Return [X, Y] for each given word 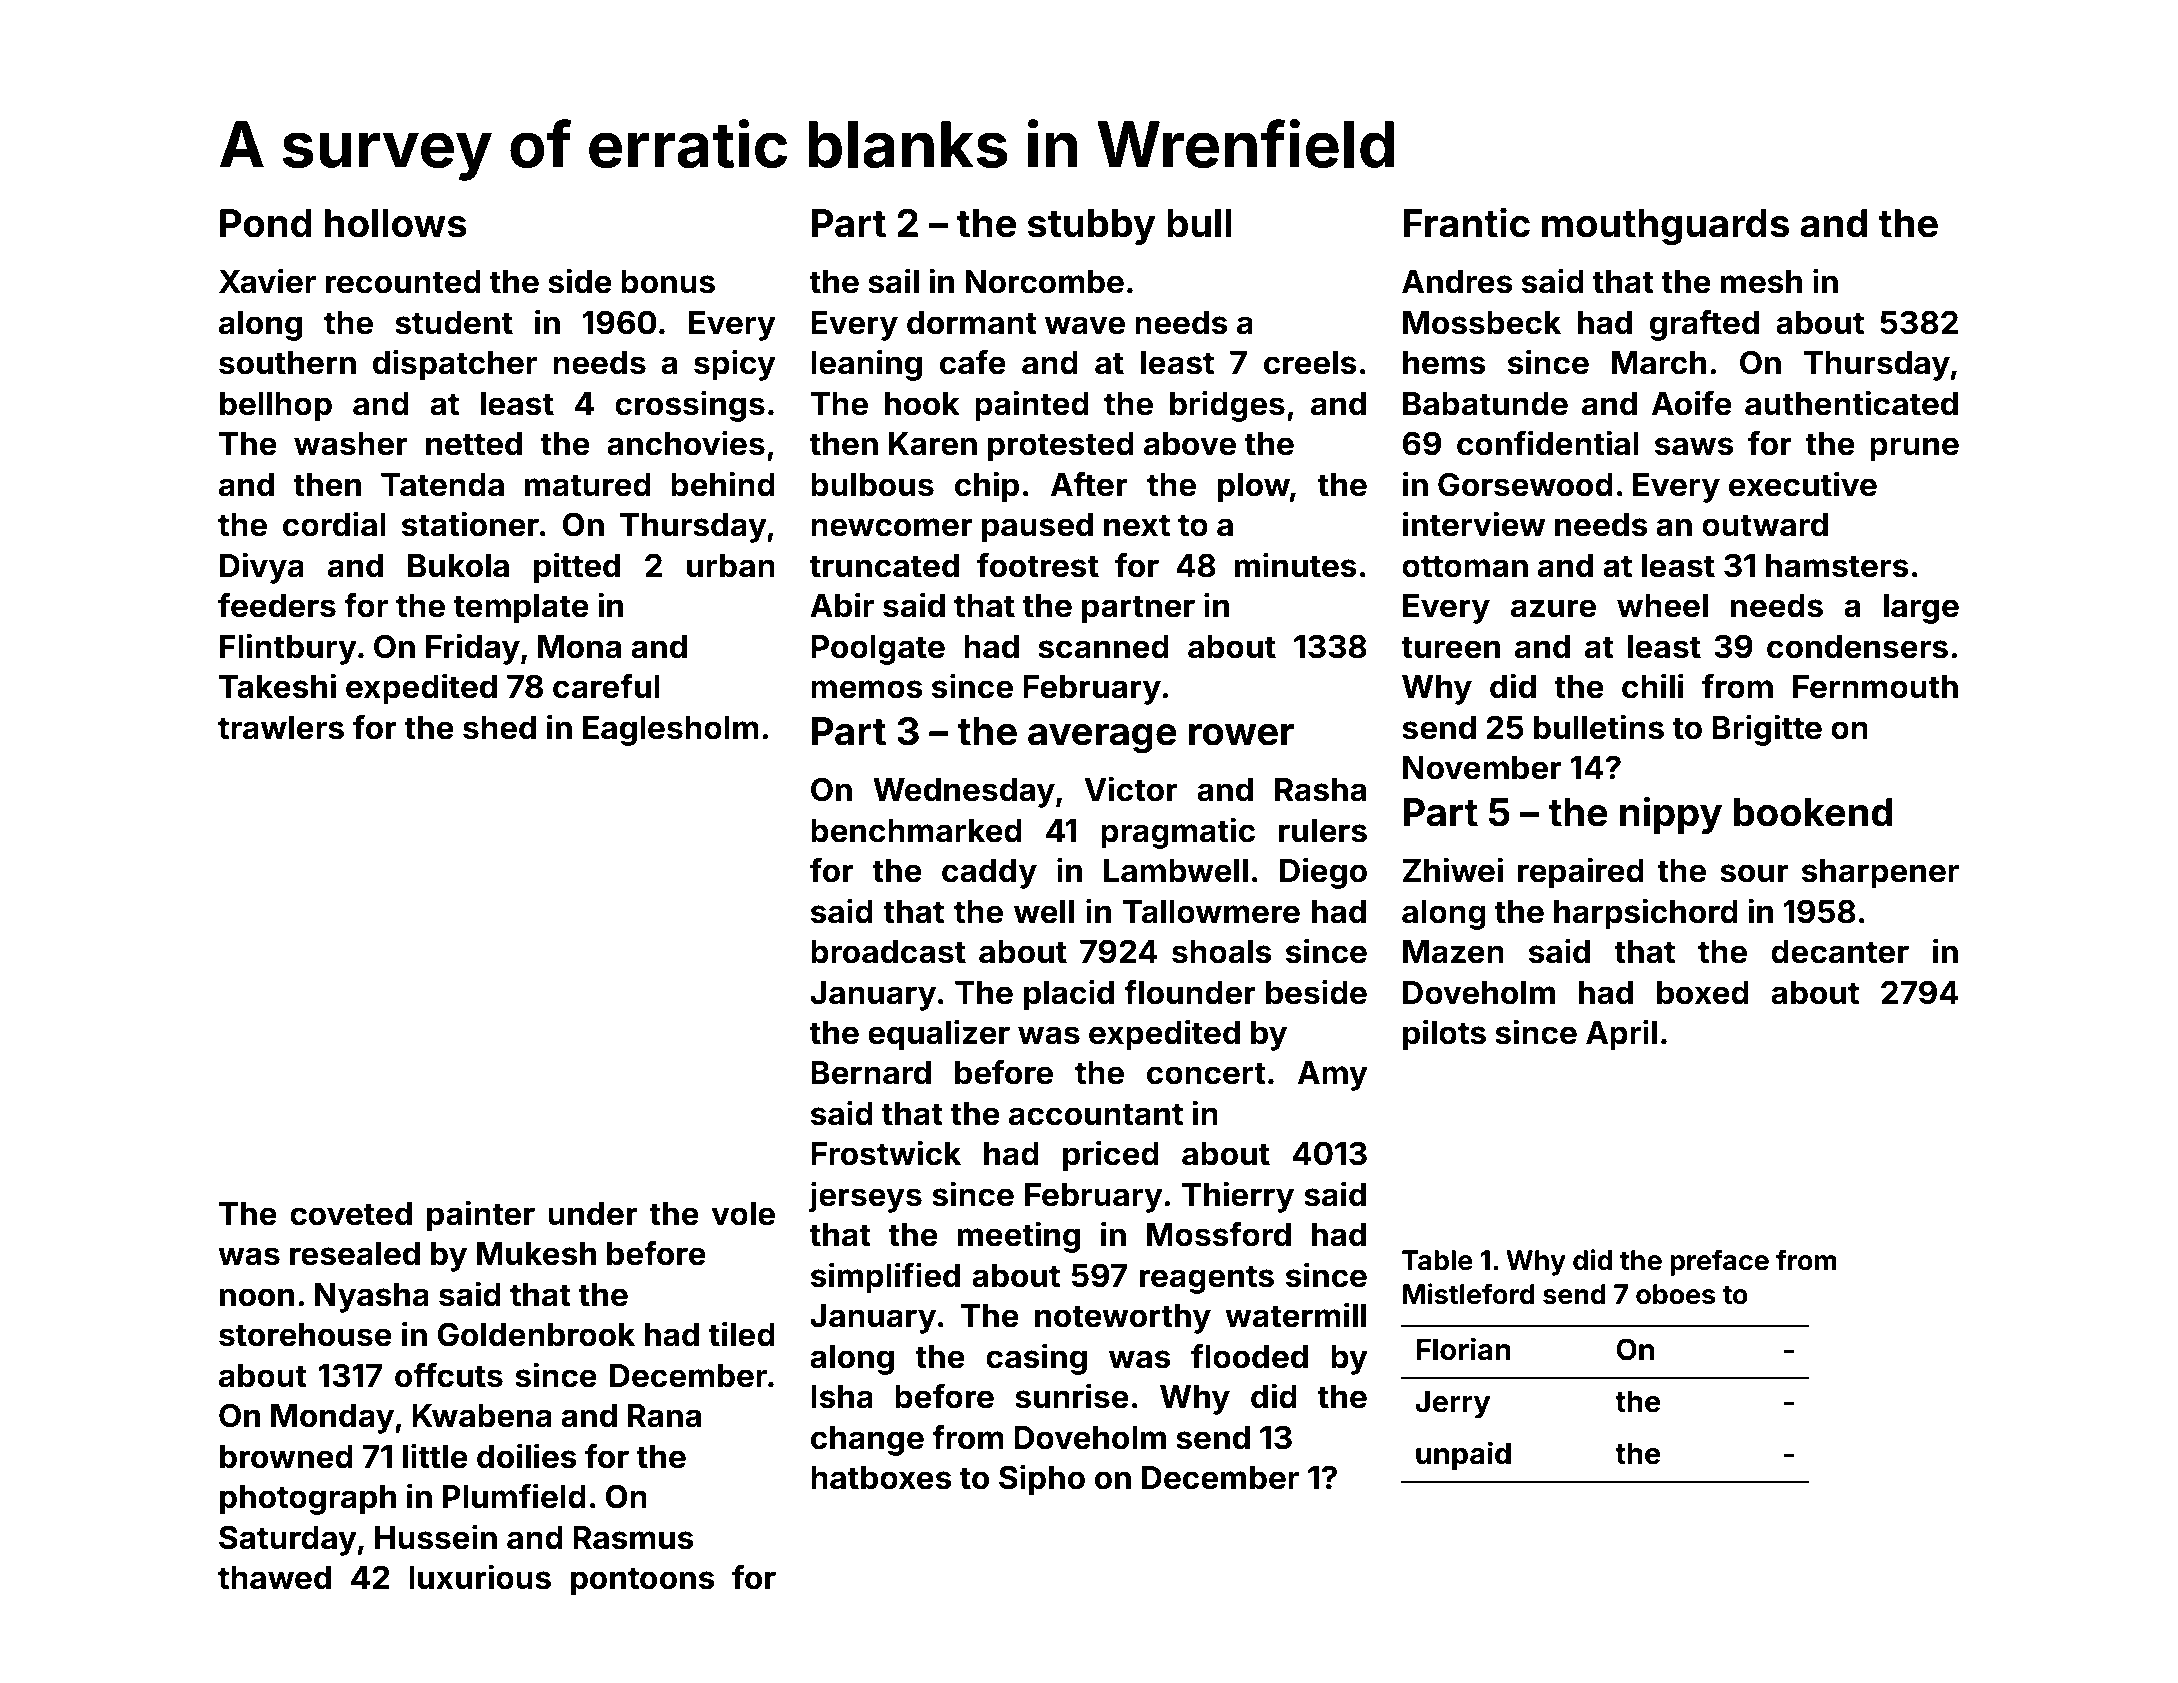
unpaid [1463, 1455]
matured [588, 485]
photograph [308, 1500]
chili [1652, 686]
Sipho [1042, 1480]
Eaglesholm [671, 731]
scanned [1103, 647]
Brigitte [1767, 730]
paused [1037, 528]
